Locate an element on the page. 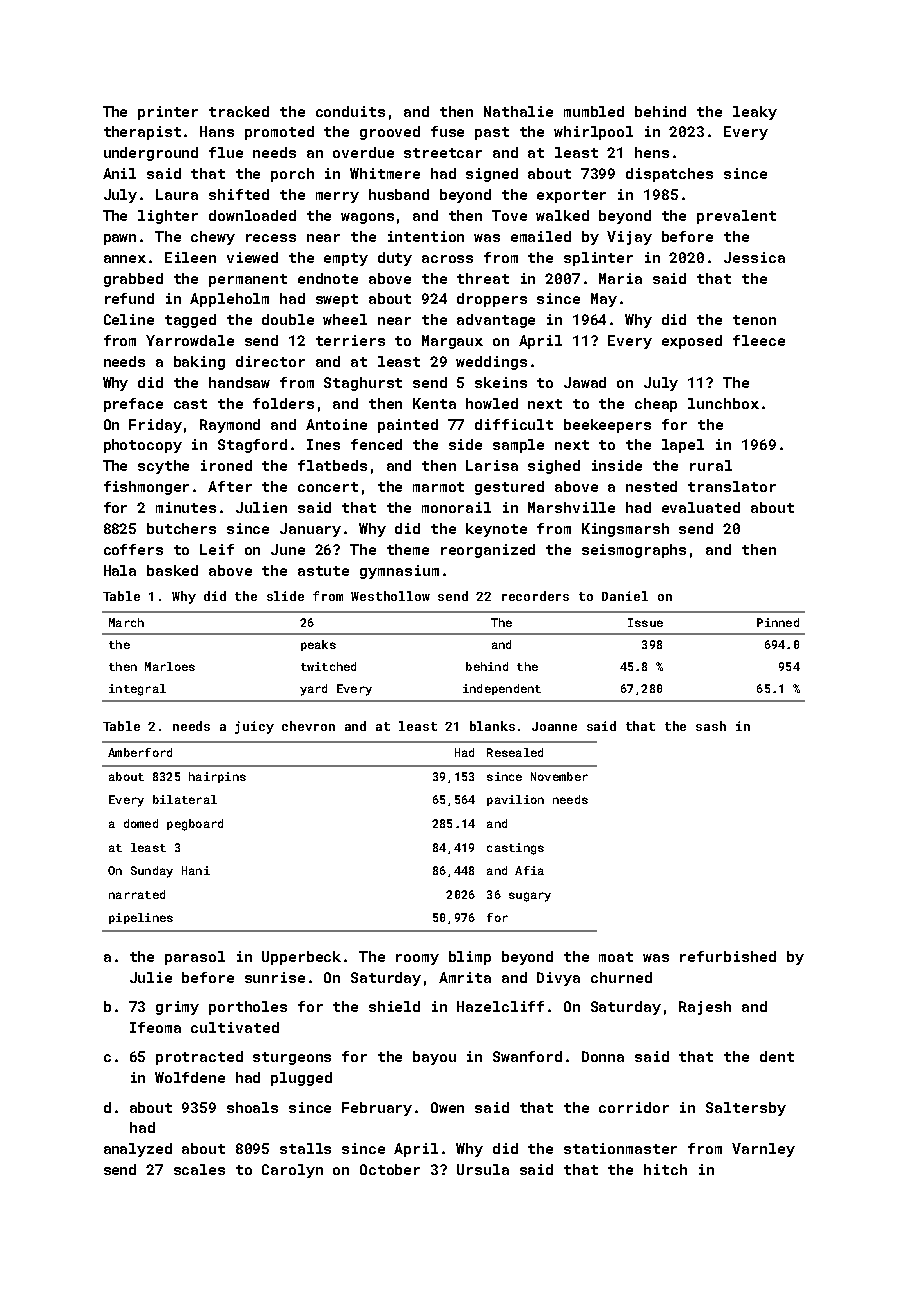 The image size is (908, 1316). walked is located at coordinates (562, 215).
